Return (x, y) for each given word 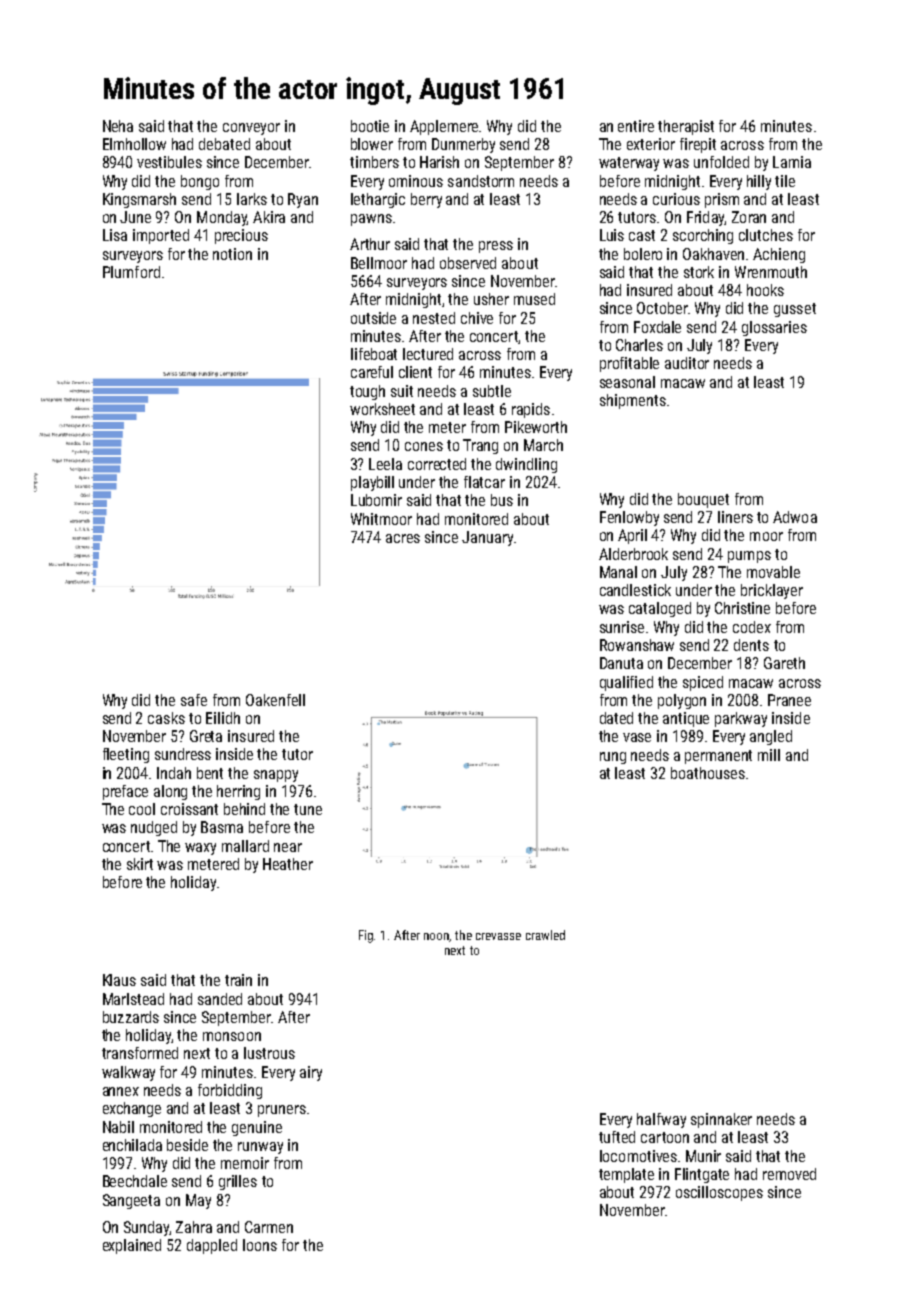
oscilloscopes (719, 1193)
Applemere (444, 127)
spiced (703, 683)
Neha (118, 126)
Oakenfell (275, 700)
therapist (686, 127)
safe (194, 700)
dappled (212, 1246)
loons (260, 1245)
